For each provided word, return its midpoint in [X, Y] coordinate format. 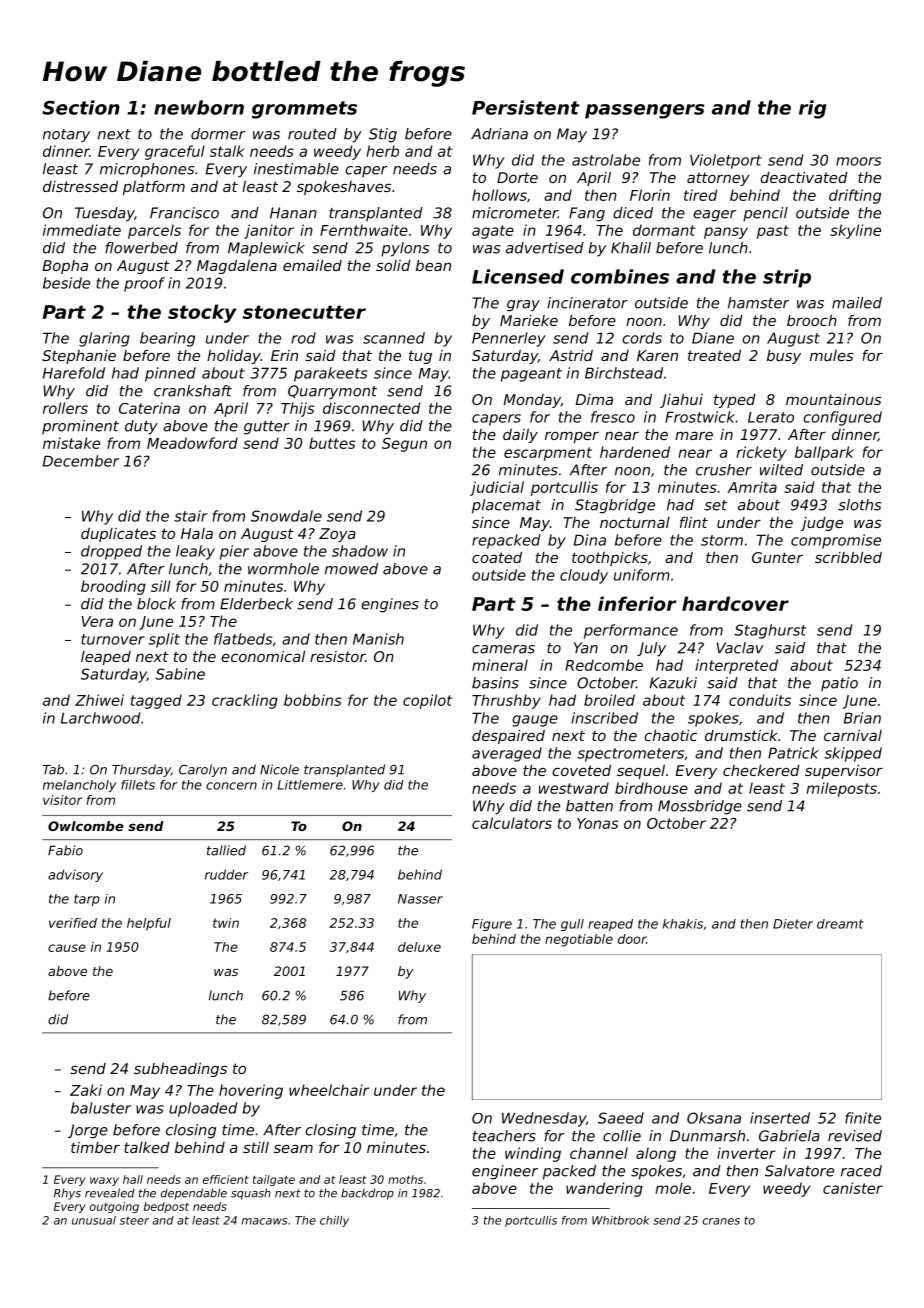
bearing [167, 339]
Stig [383, 135]
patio [839, 684]
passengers [644, 111]
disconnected [371, 408]
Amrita [752, 487]
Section [81, 107]
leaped [106, 658]
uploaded [203, 1109]
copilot [427, 701]
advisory [75, 875]
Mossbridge [700, 807]
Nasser [420, 899]
